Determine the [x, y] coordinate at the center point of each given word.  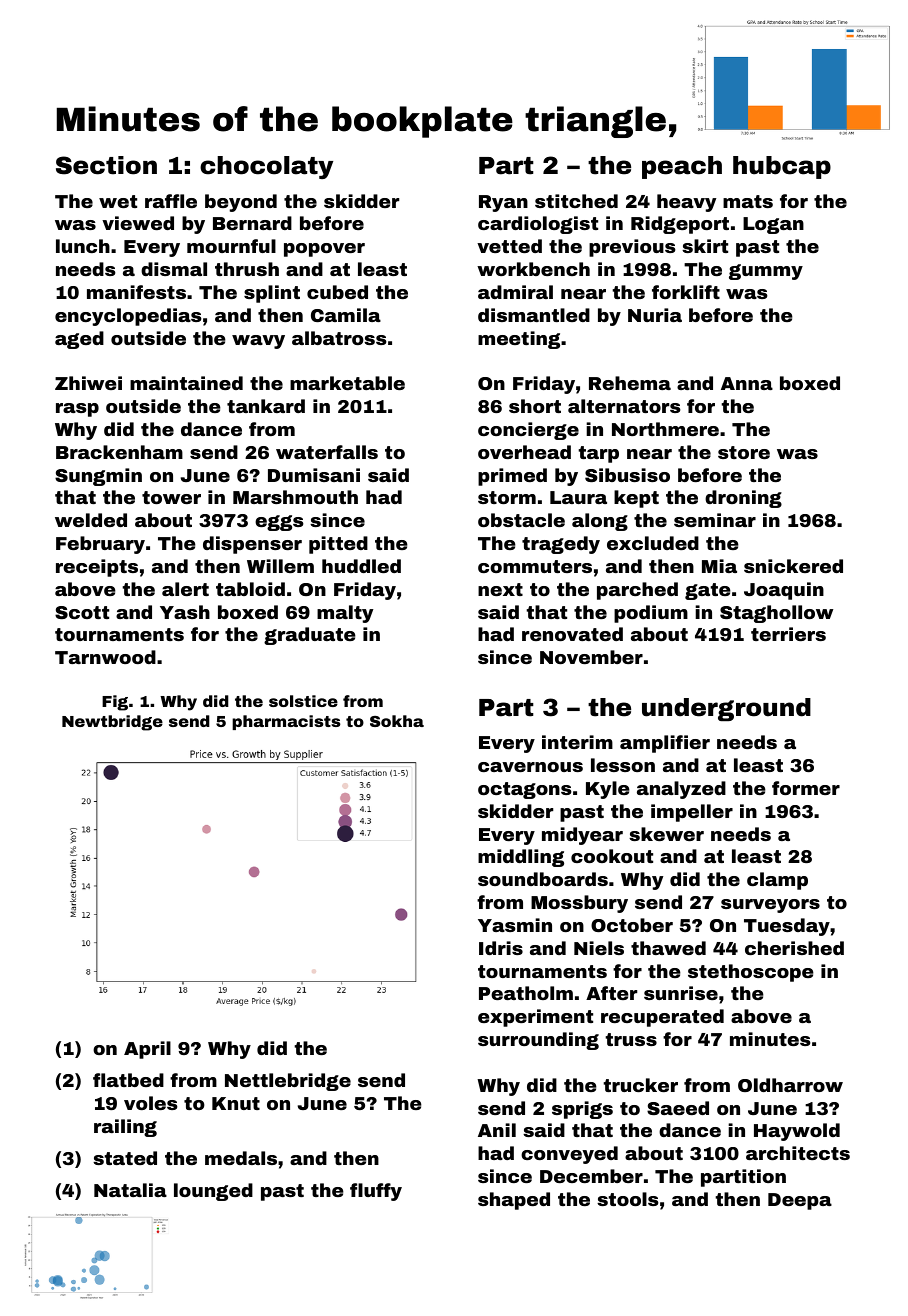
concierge [528, 431]
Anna [747, 383]
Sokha [397, 721]
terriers [788, 634]
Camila [346, 315]
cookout [612, 856]
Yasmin [515, 925]
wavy [258, 342]
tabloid [250, 589]
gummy [766, 272]
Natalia [130, 1190]
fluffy [376, 1192]
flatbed [128, 1080]
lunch [83, 246]
